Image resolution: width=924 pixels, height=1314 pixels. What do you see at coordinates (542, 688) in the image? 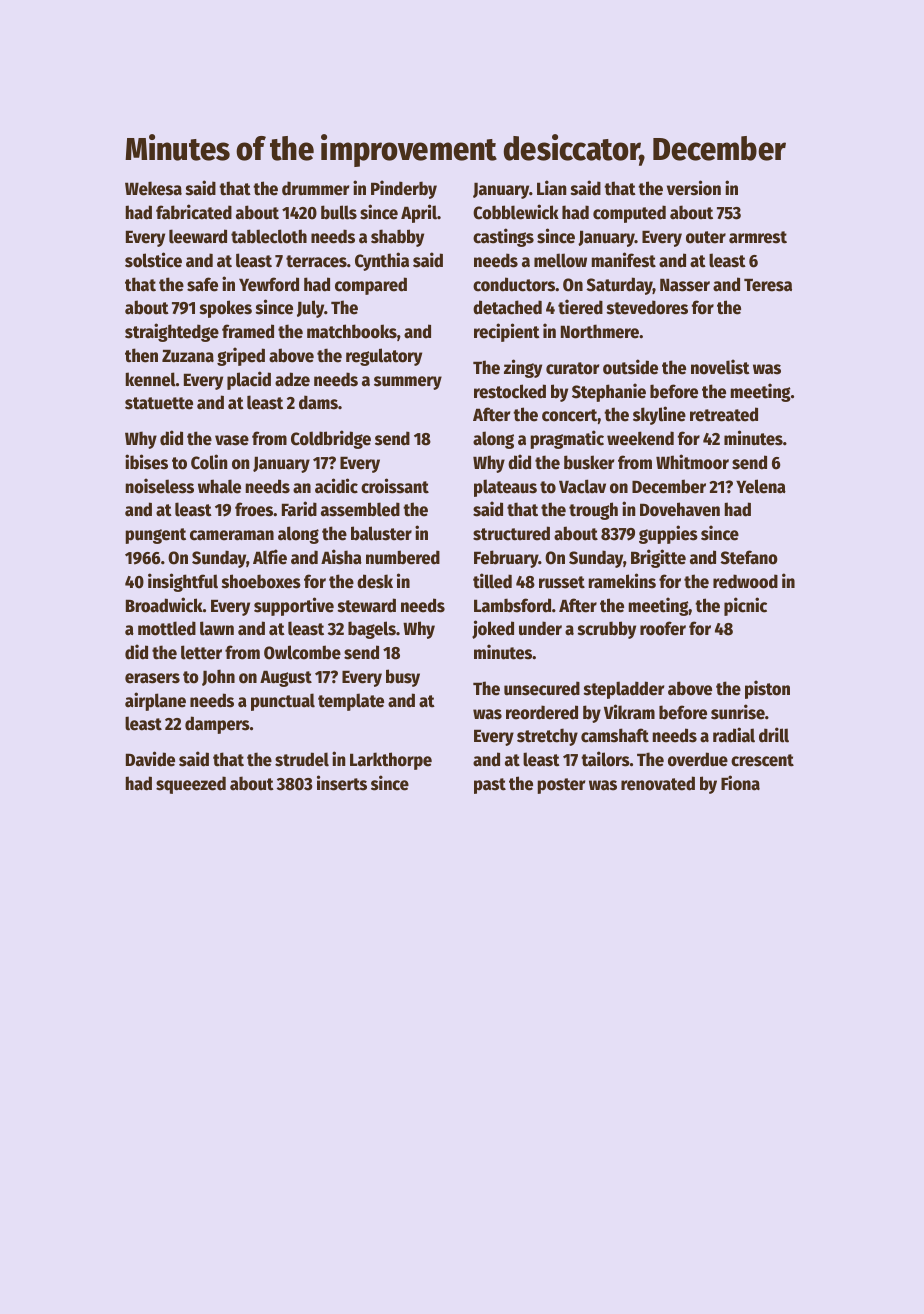
I see `unsecured` at bounding box center [542, 688].
